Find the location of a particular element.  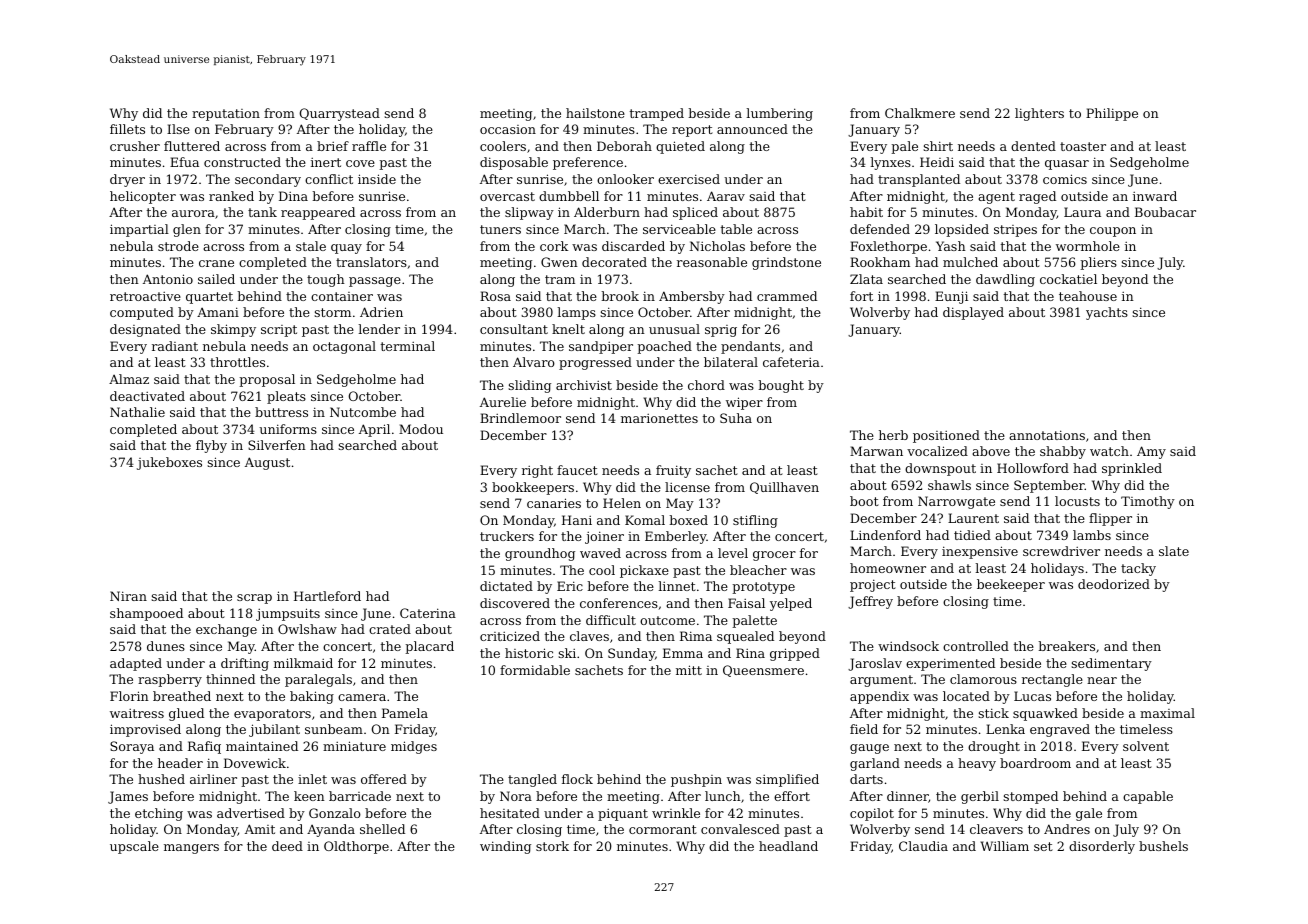

pushpin is located at coordinates (696, 780).
